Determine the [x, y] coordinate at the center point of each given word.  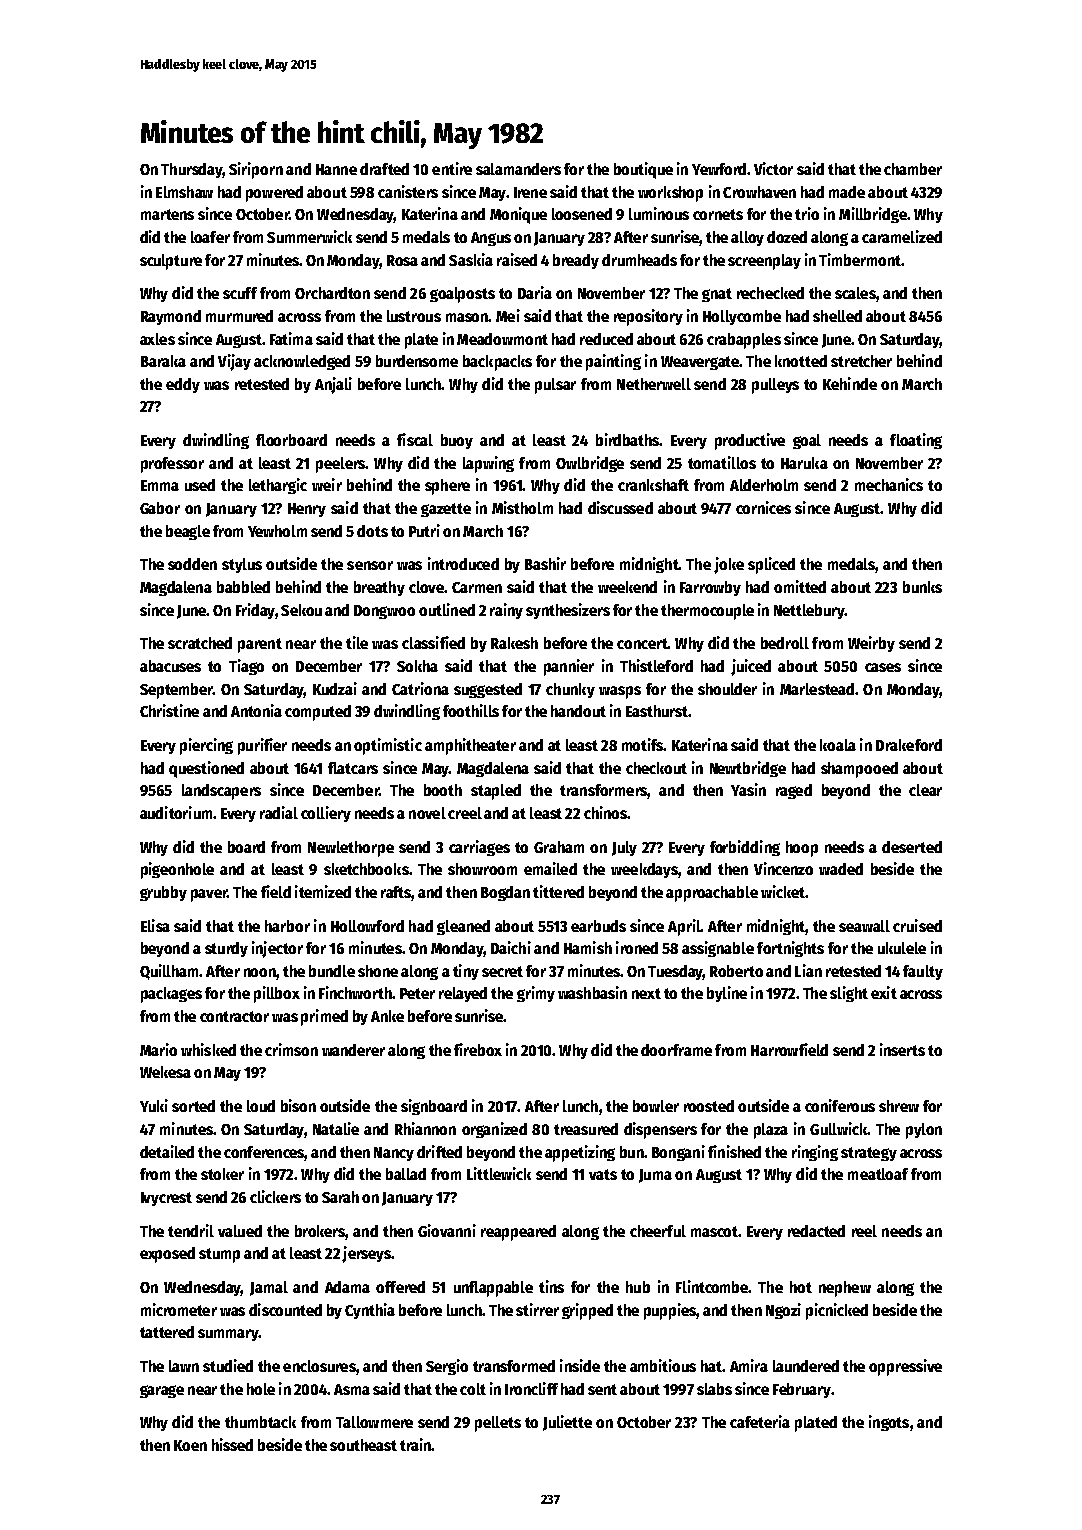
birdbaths [627, 439]
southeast [363, 1445]
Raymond [171, 317]
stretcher [861, 361]
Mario [158, 1049]
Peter [417, 993]
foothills [471, 710]
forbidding [745, 848]
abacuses [170, 666]
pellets [498, 1424]
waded [841, 869]
